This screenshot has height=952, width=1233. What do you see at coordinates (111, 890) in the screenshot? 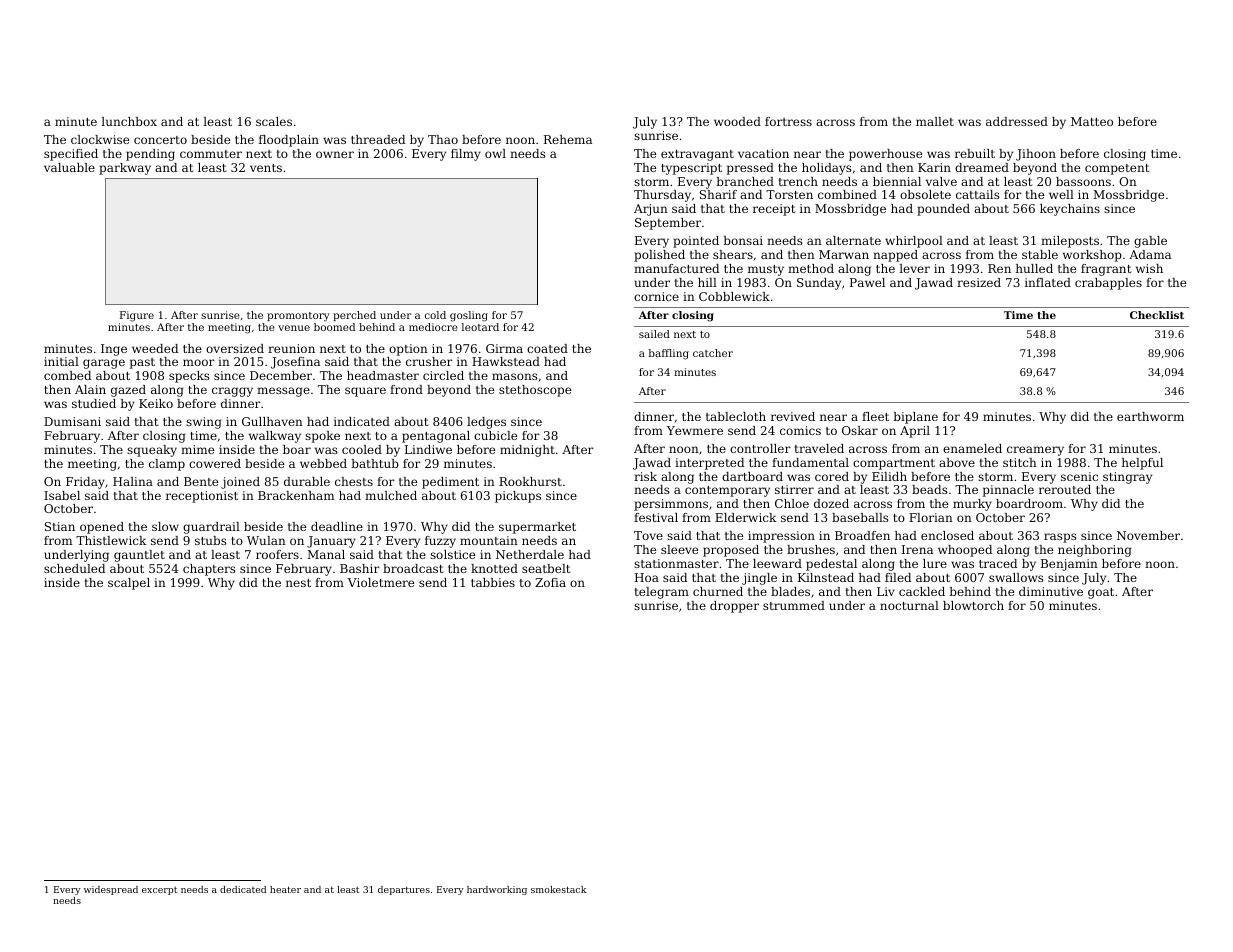
I see `widespread` at bounding box center [111, 890].
